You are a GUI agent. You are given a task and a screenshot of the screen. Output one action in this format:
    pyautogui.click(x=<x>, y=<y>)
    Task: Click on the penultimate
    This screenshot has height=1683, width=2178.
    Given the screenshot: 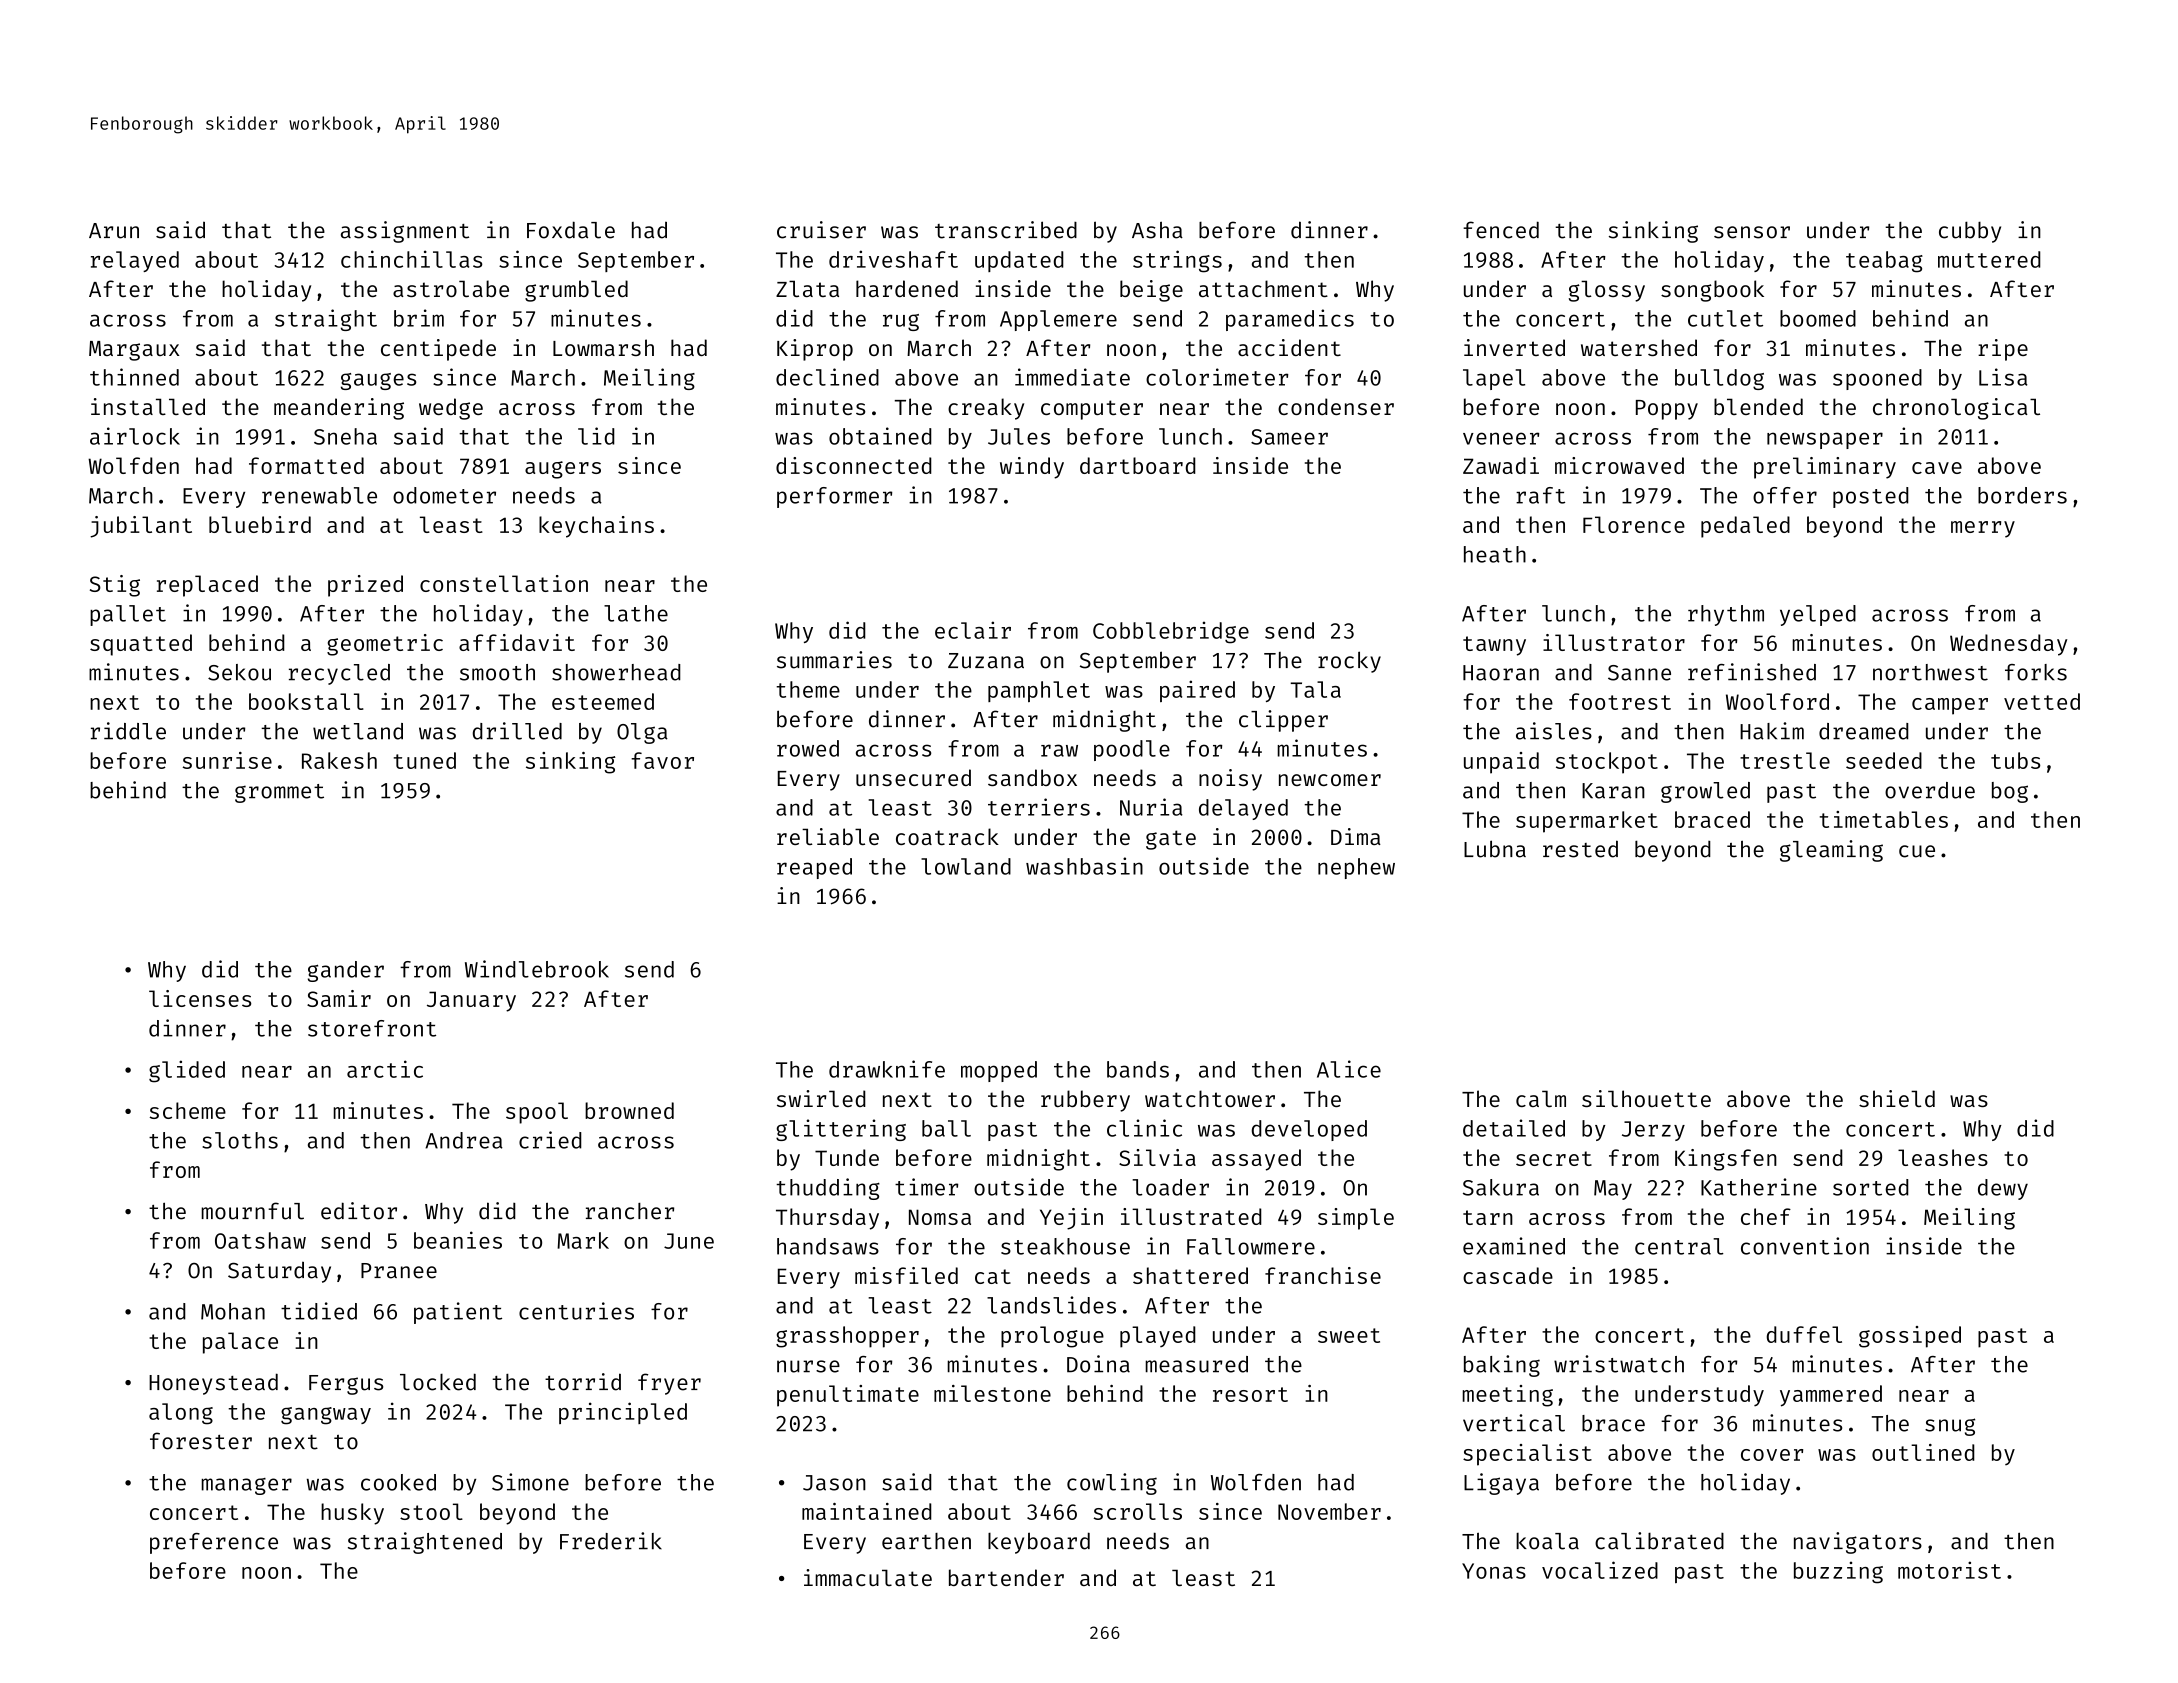 What is the action you would take?
    pyautogui.click(x=848, y=1396)
